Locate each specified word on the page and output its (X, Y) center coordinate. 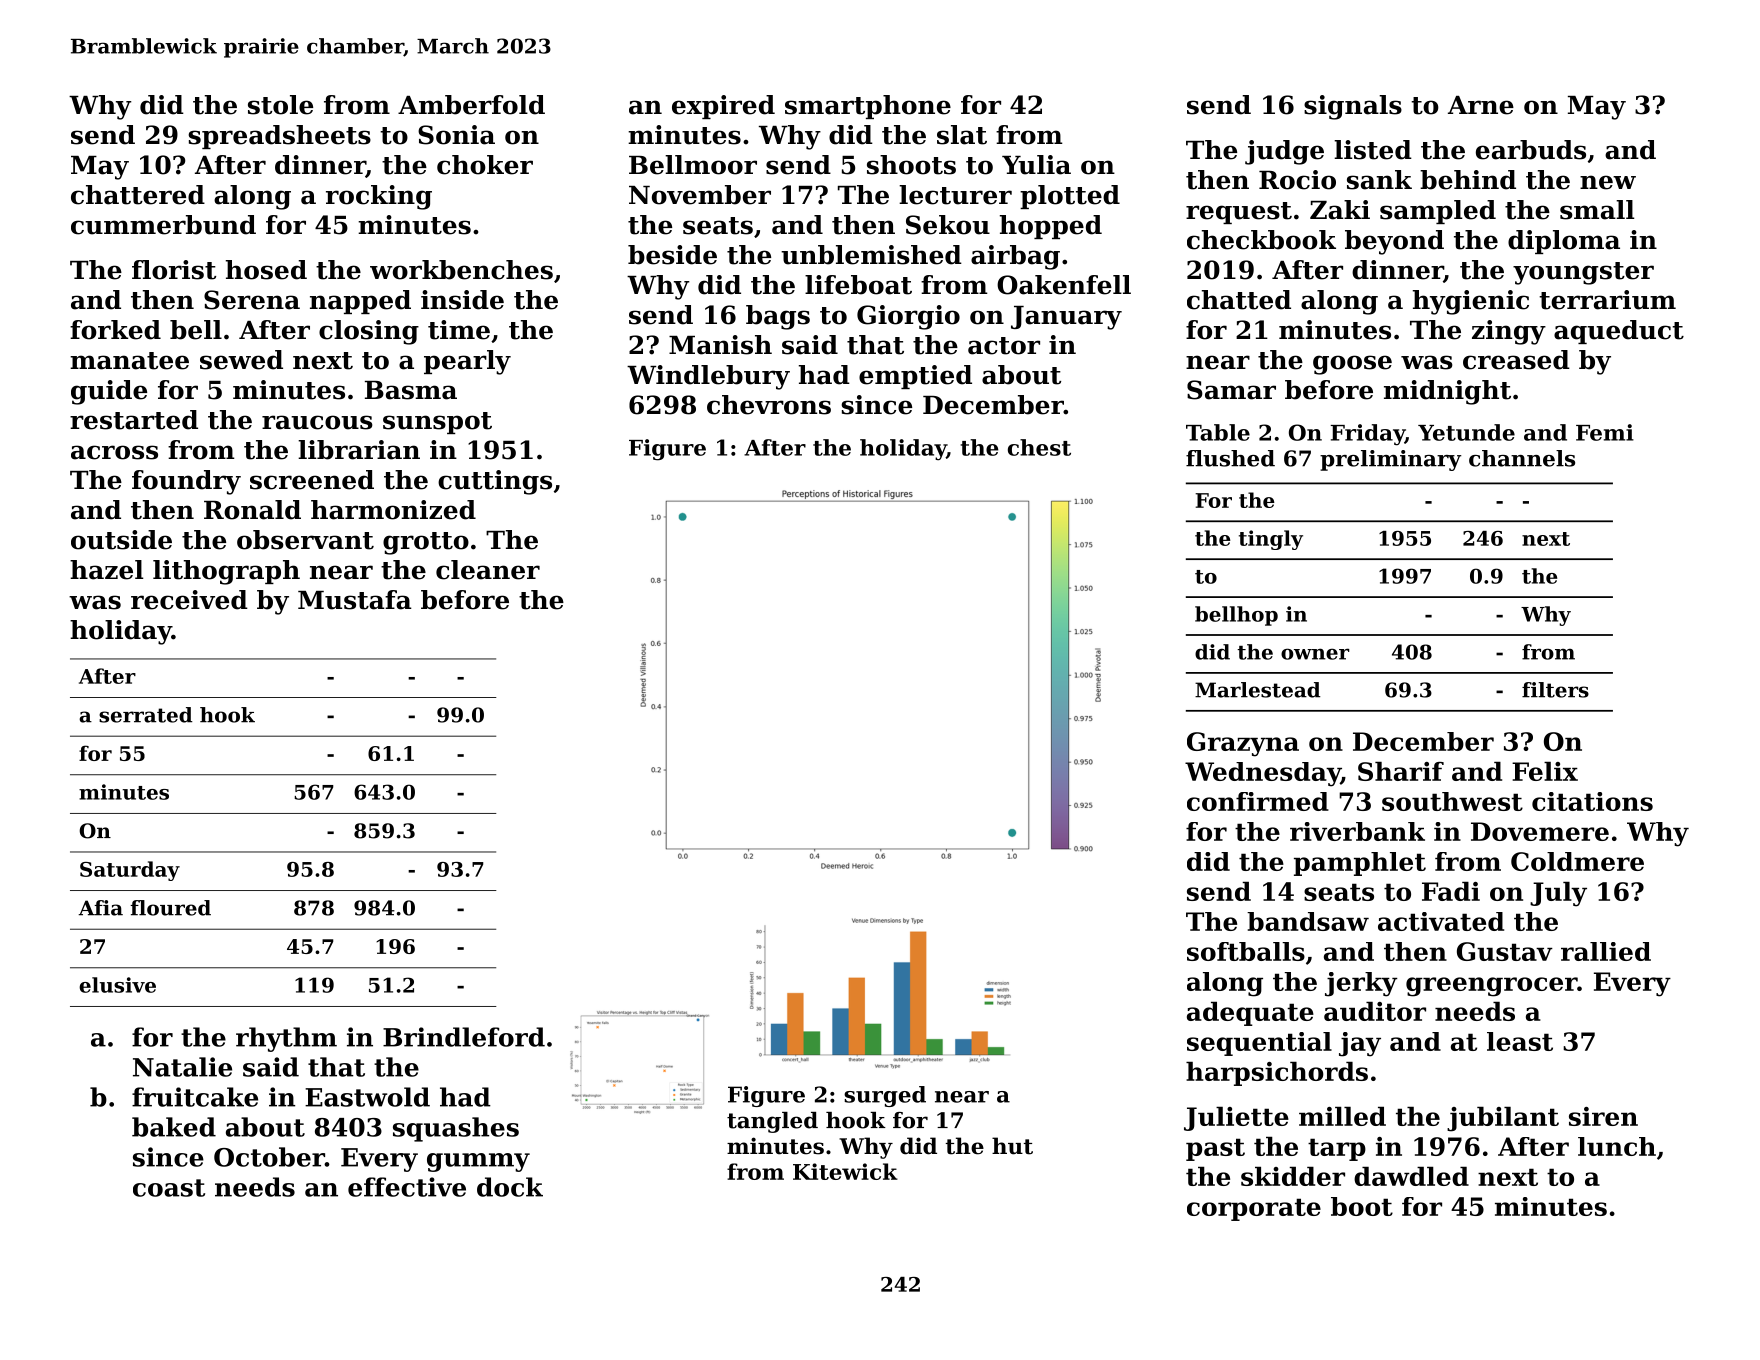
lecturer (955, 195)
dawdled (1411, 1176)
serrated (145, 715)
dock (510, 1187)
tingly (1271, 540)
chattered (138, 195)
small (1597, 210)
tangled (772, 1122)
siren (1603, 1116)
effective (407, 1187)
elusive (117, 985)
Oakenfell (1064, 285)
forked (115, 330)
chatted (1239, 300)
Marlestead (1257, 690)
